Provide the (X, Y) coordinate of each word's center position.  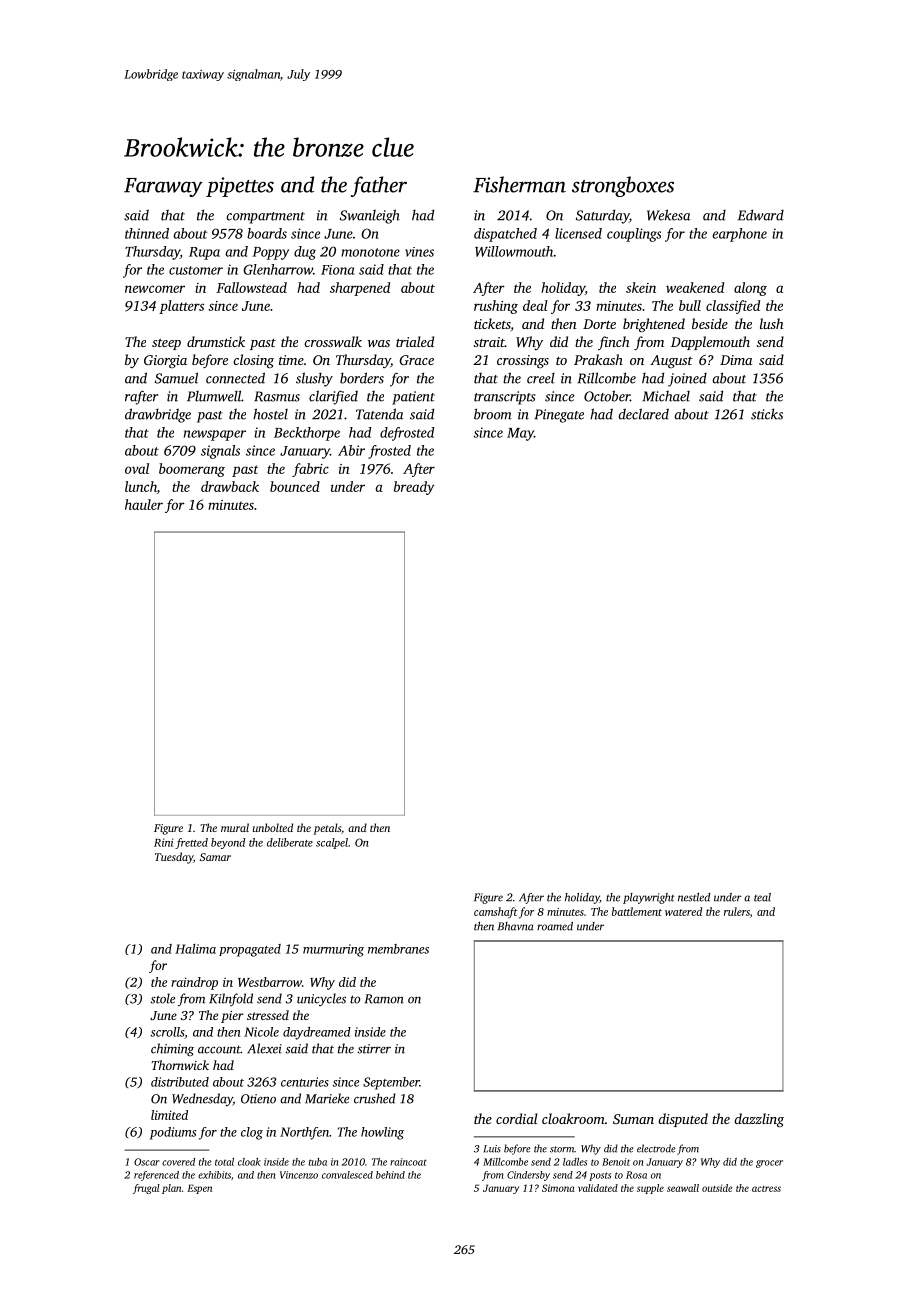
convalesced (347, 1175)
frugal (146, 1189)
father (379, 186)
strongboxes (623, 186)
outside (717, 1188)
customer (196, 270)
